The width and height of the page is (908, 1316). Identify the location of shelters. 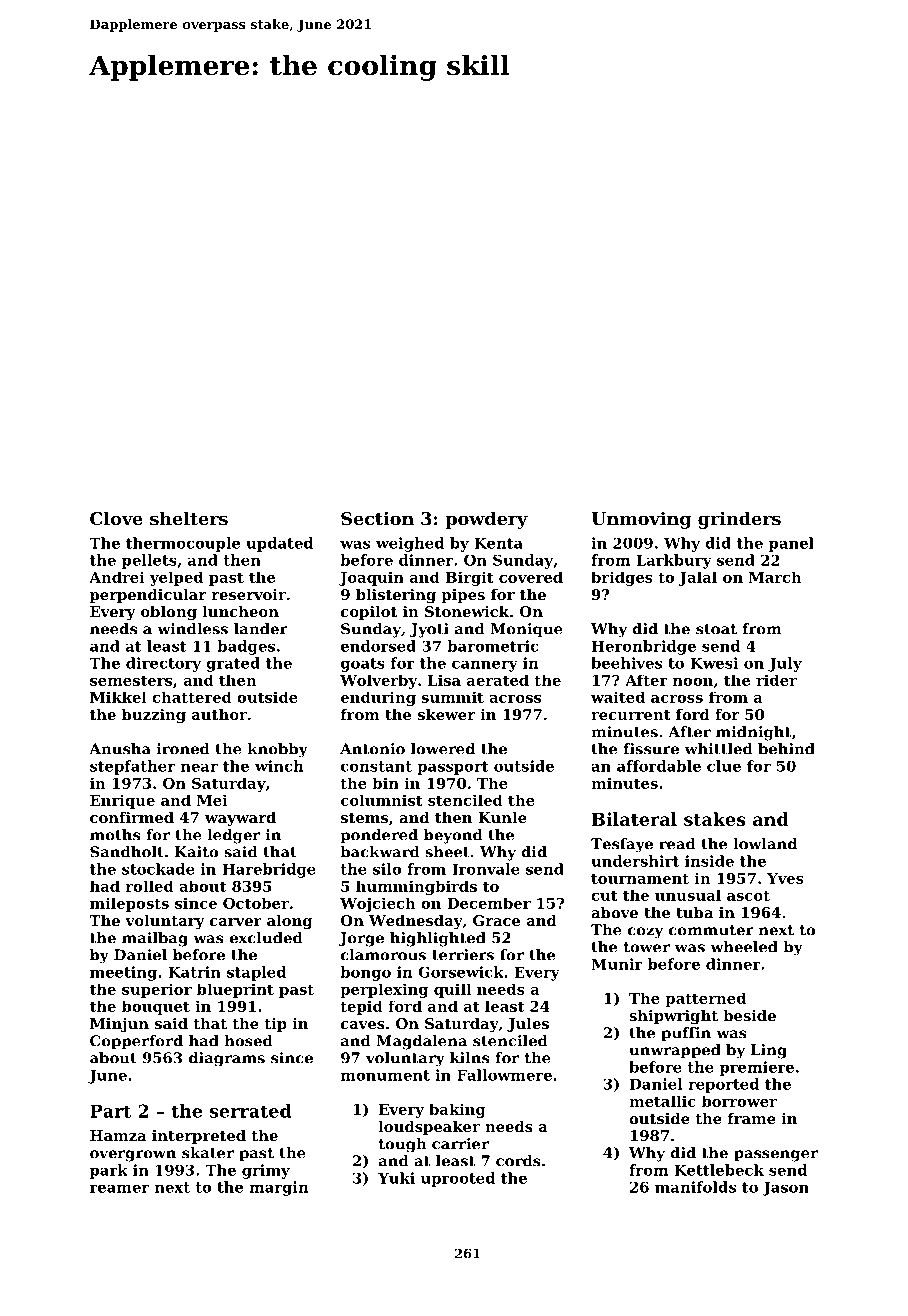
(189, 518).
